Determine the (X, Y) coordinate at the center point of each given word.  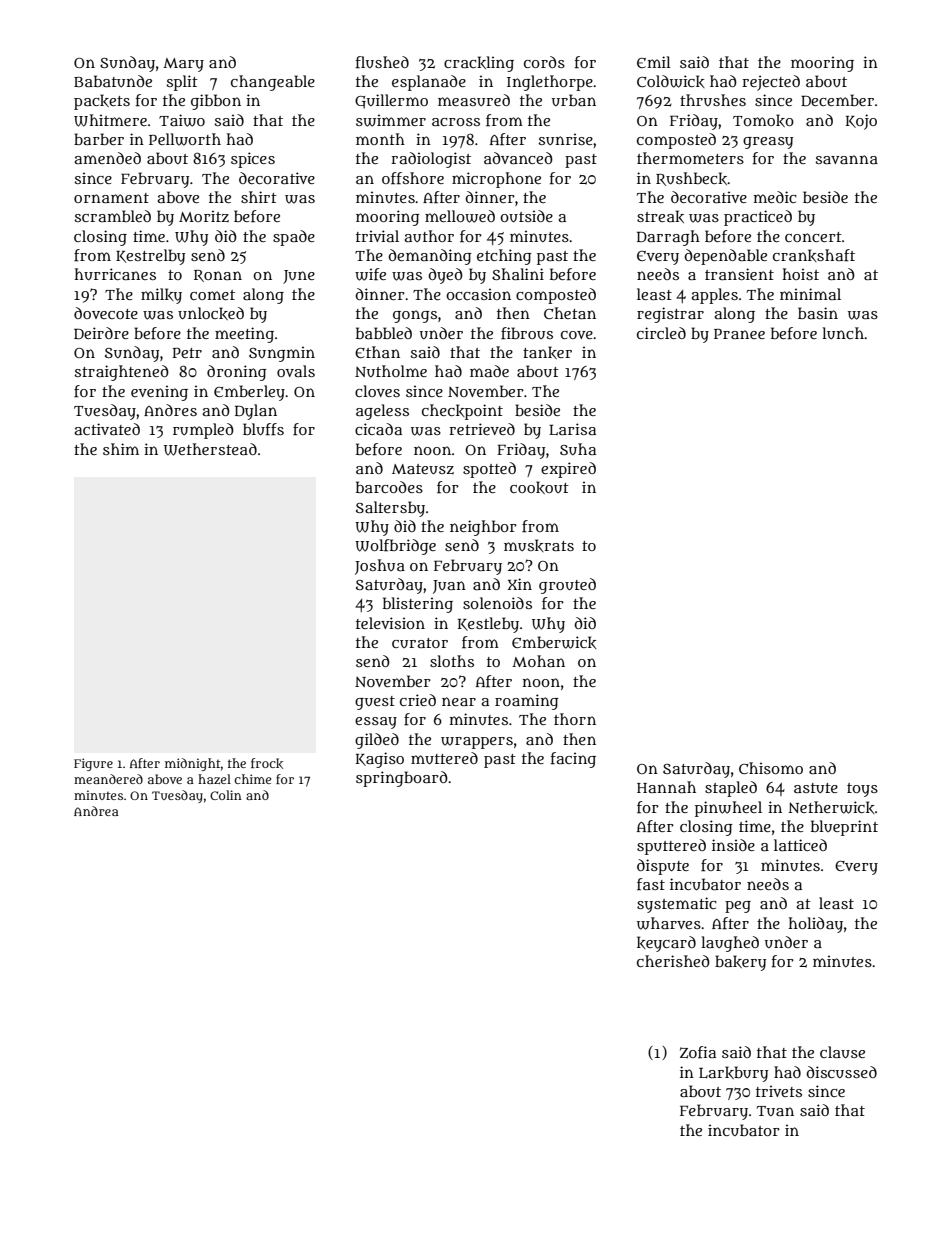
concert (813, 237)
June (299, 277)
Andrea (96, 811)
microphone (496, 180)
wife (370, 274)
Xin (520, 584)
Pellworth (185, 139)
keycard (666, 944)
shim (121, 449)
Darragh (668, 238)
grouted (567, 586)
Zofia (698, 1052)
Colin (226, 795)
